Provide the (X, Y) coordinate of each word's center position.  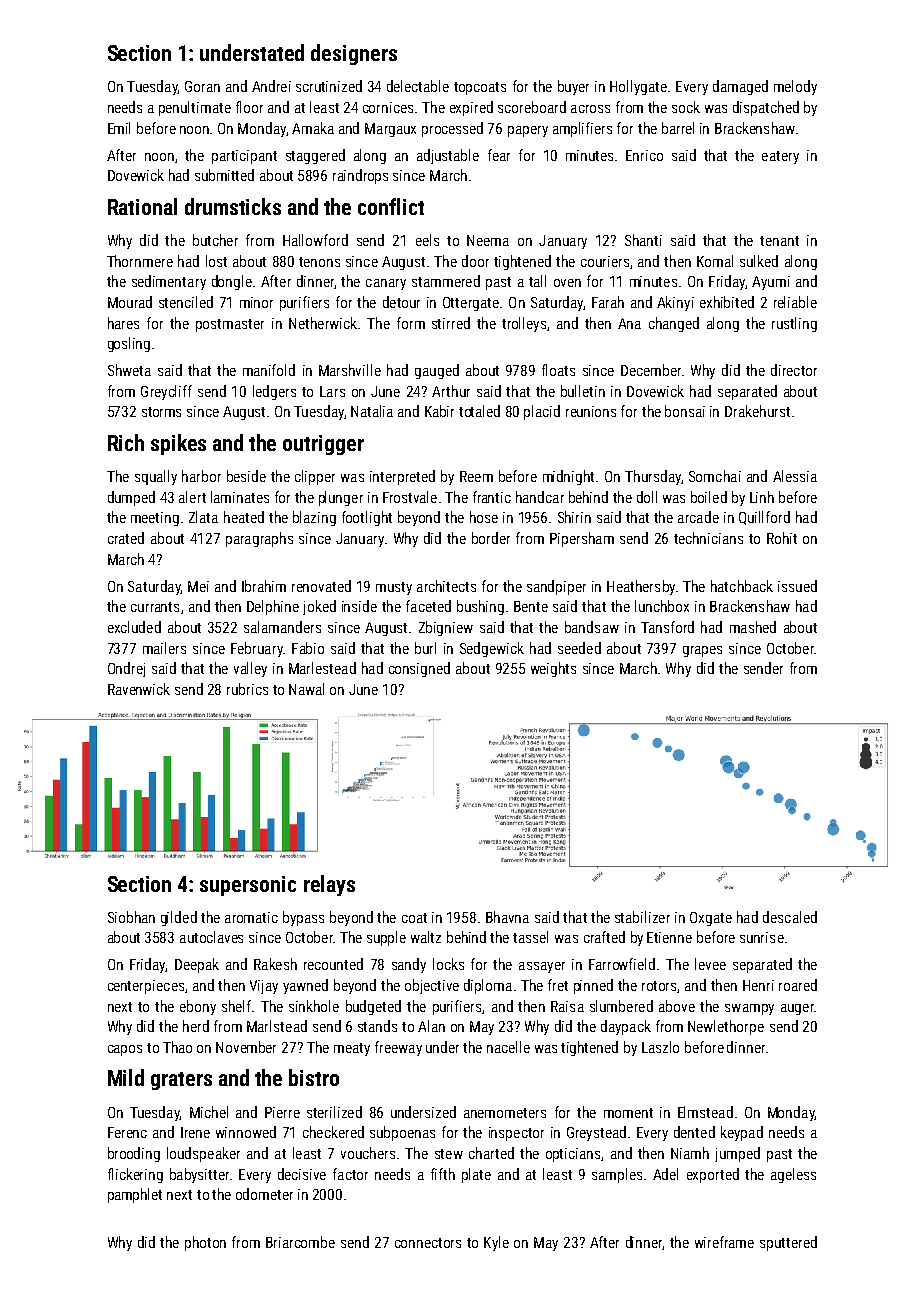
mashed (753, 627)
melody (795, 87)
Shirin (574, 517)
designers (354, 54)
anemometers (505, 1113)
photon (205, 1243)
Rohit (782, 538)
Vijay (264, 987)
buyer (573, 87)
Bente (531, 606)
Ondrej (126, 669)
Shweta (129, 370)
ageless (793, 1175)
